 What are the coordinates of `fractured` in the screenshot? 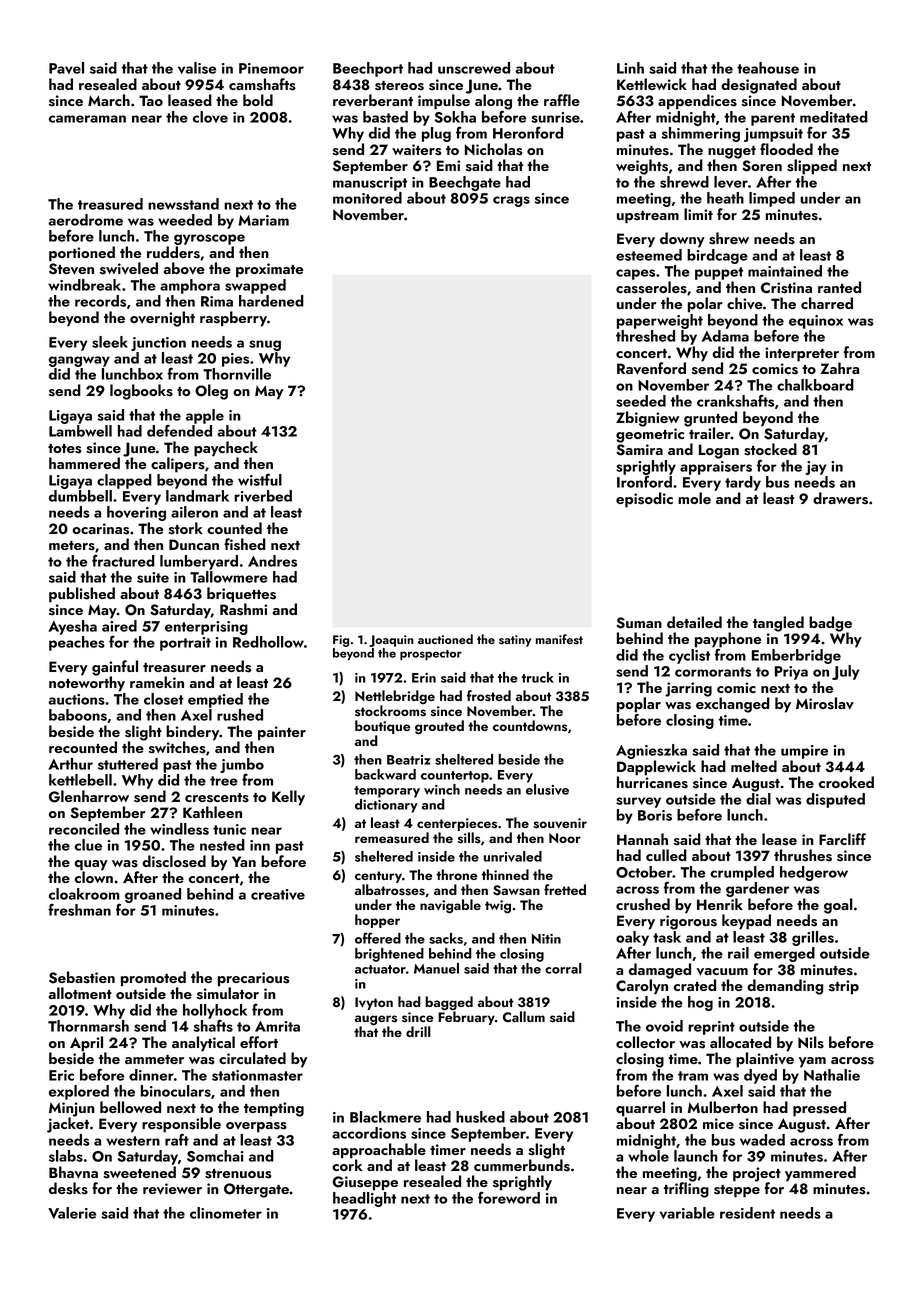 It's located at (123, 560).
